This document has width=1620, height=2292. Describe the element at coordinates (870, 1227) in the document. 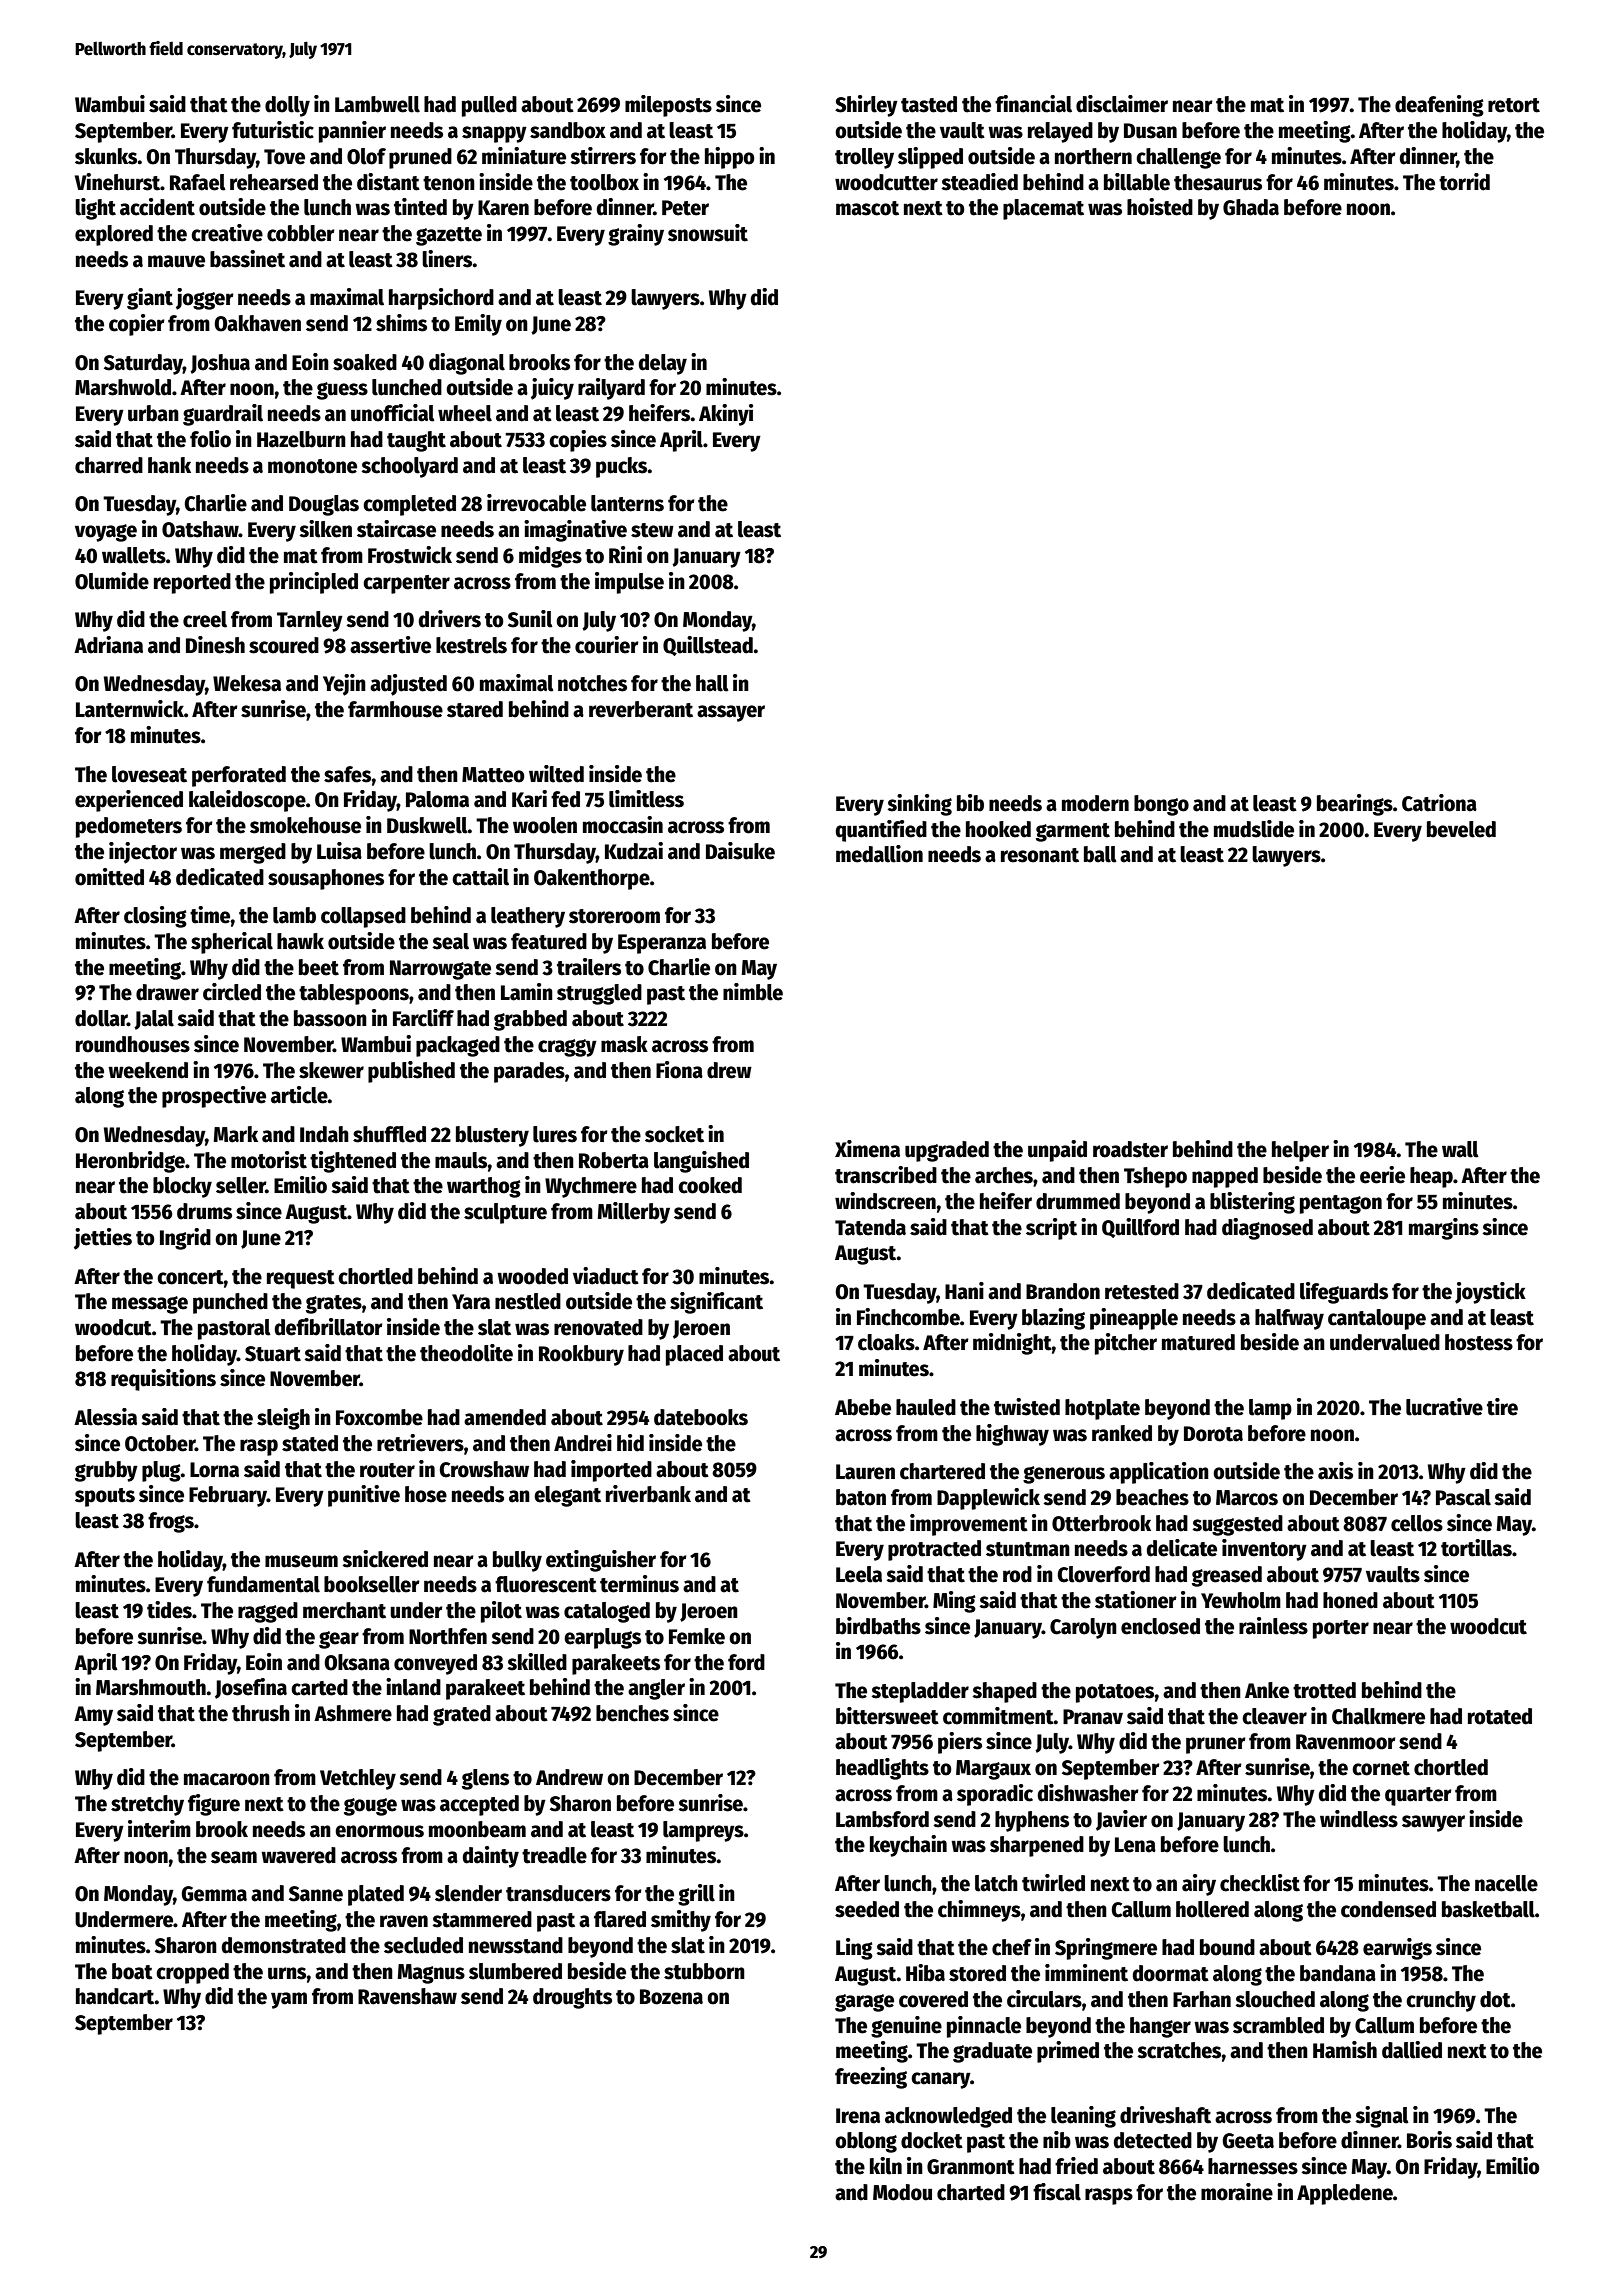

I see `Tatenda` at that location.
